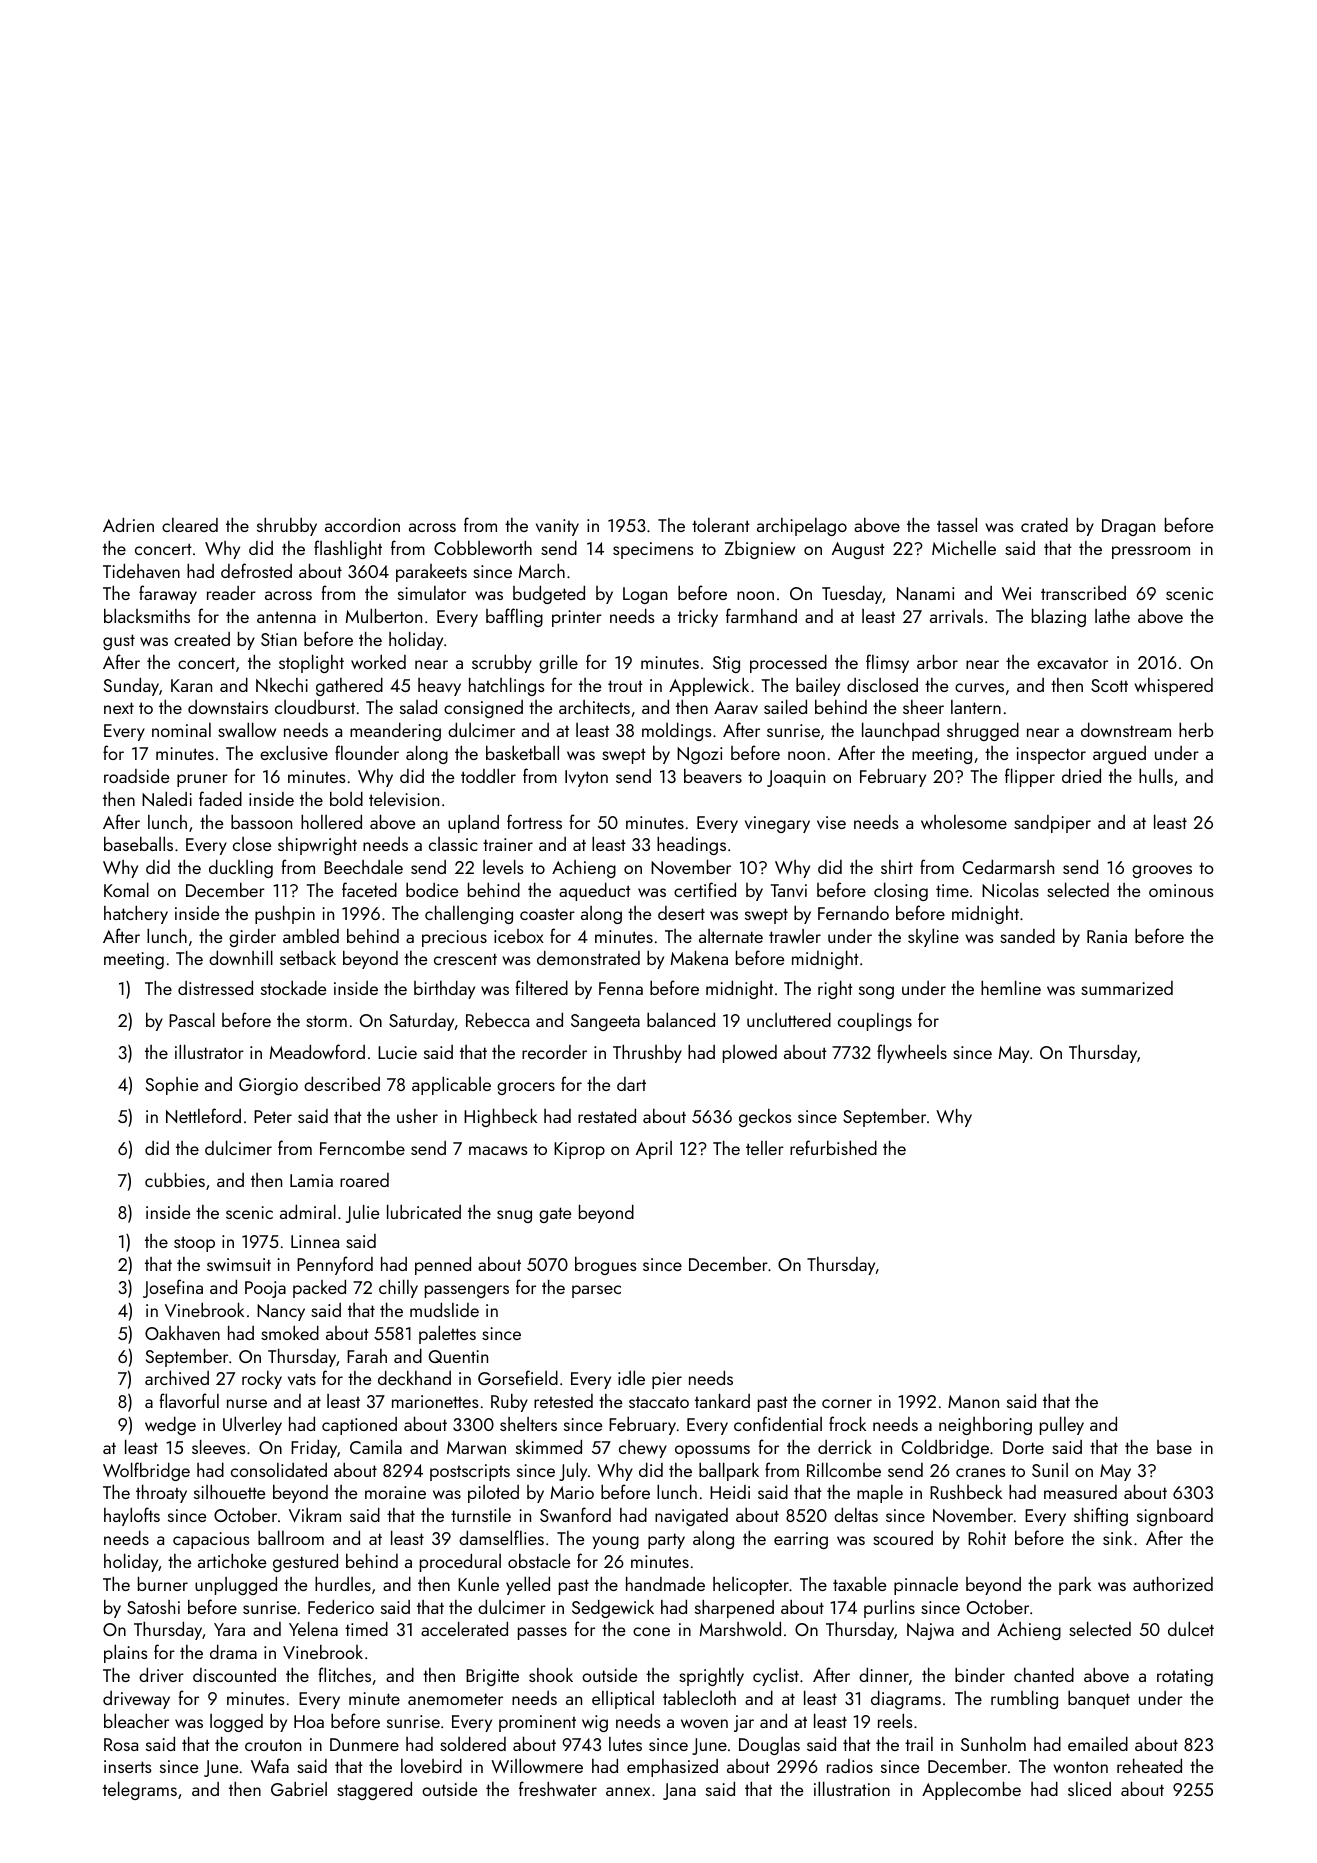 The width and height of the document is (1317, 1863). Describe the element at coordinates (299, 1789) in the document. I see `Gabriel` at that location.
